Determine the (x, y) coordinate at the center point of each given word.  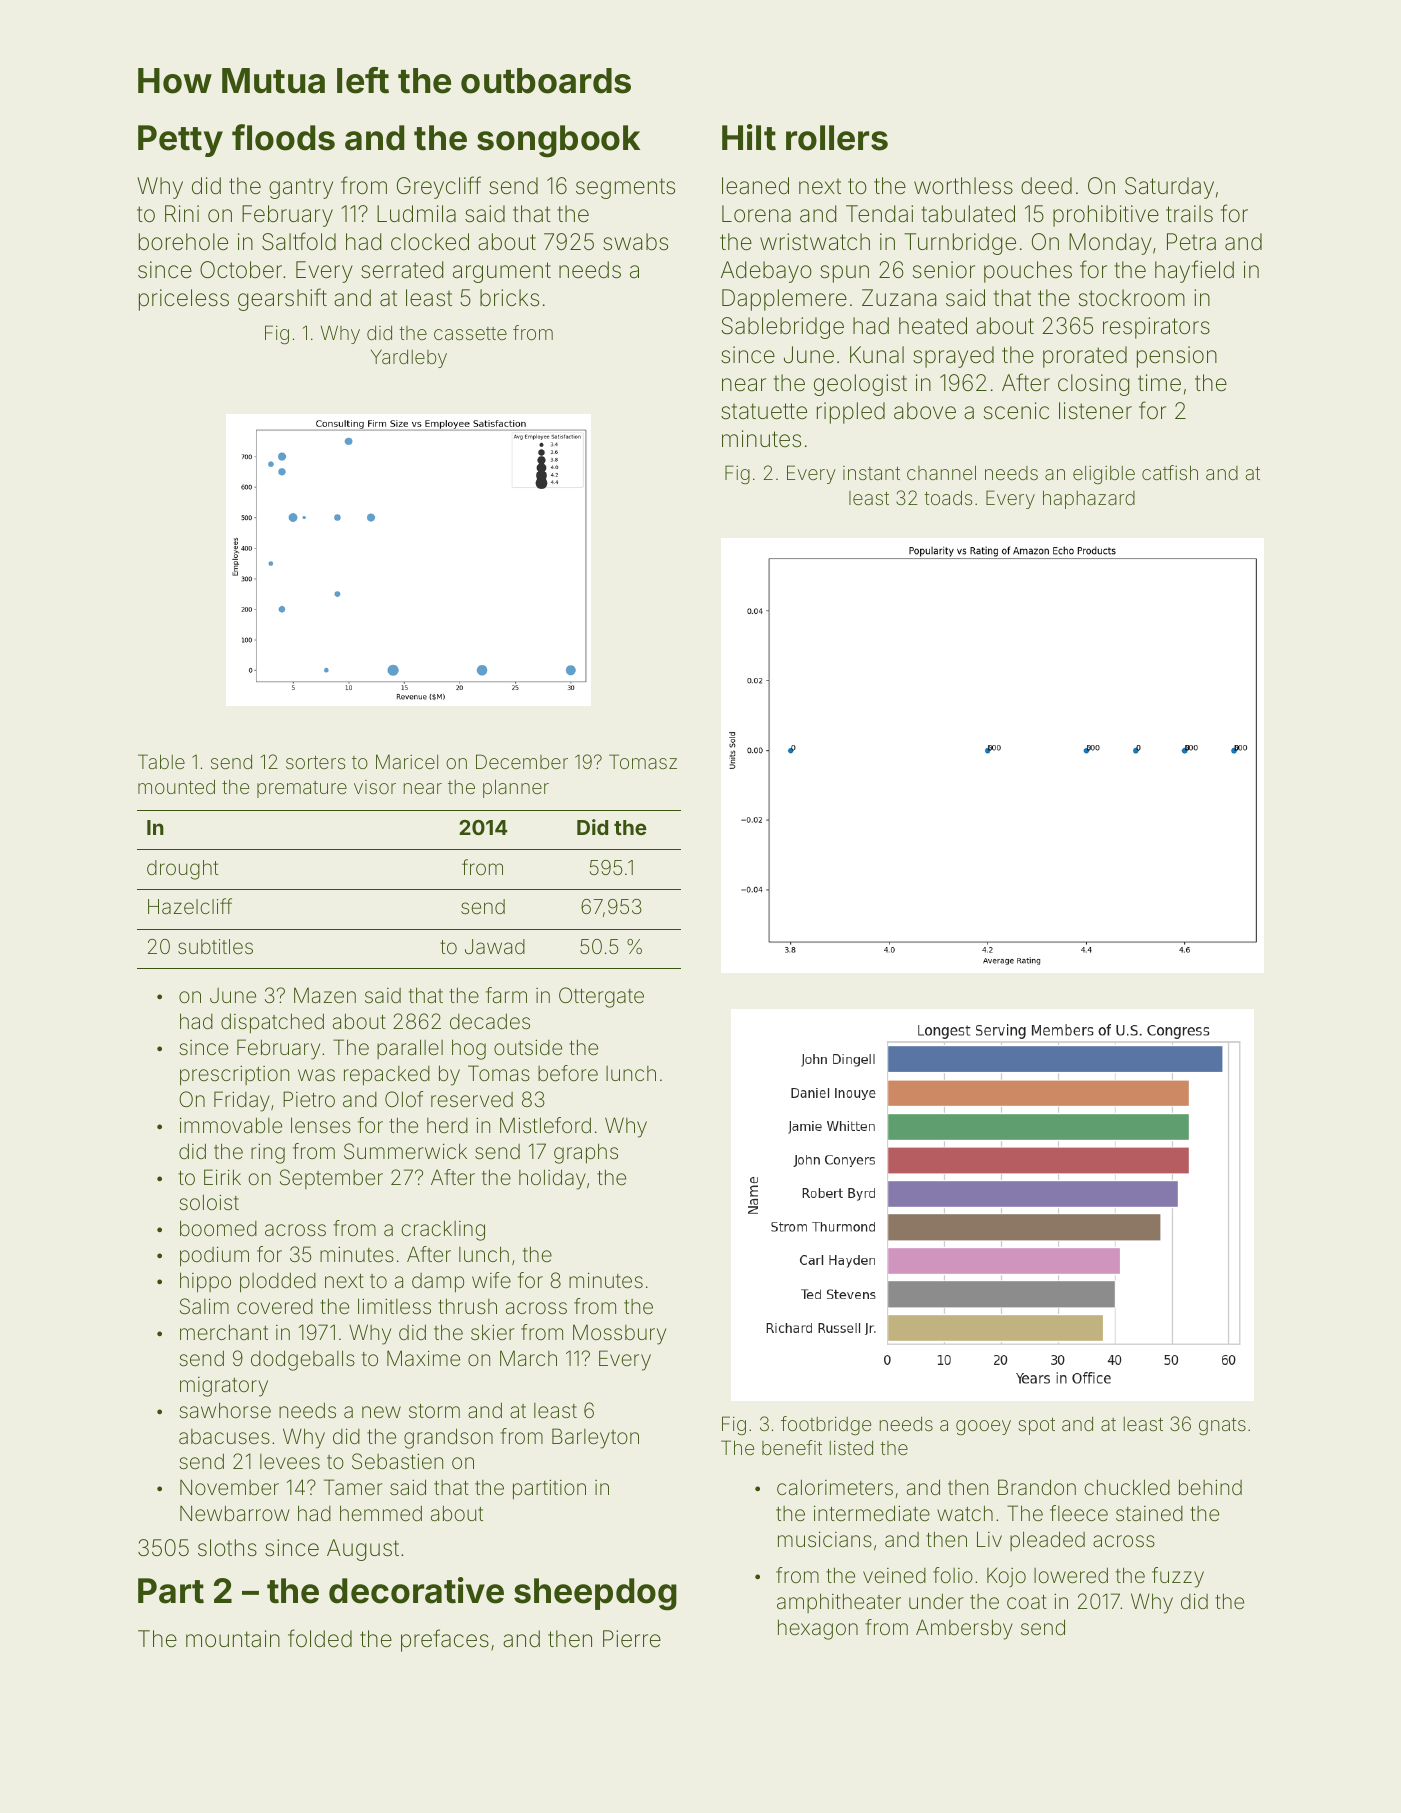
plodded (278, 1282)
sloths (227, 1548)
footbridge (826, 1425)
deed (1046, 186)
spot (1036, 1426)
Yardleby (409, 358)
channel (941, 472)
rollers (837, 138)
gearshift (282, 299)
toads (948, 497)
